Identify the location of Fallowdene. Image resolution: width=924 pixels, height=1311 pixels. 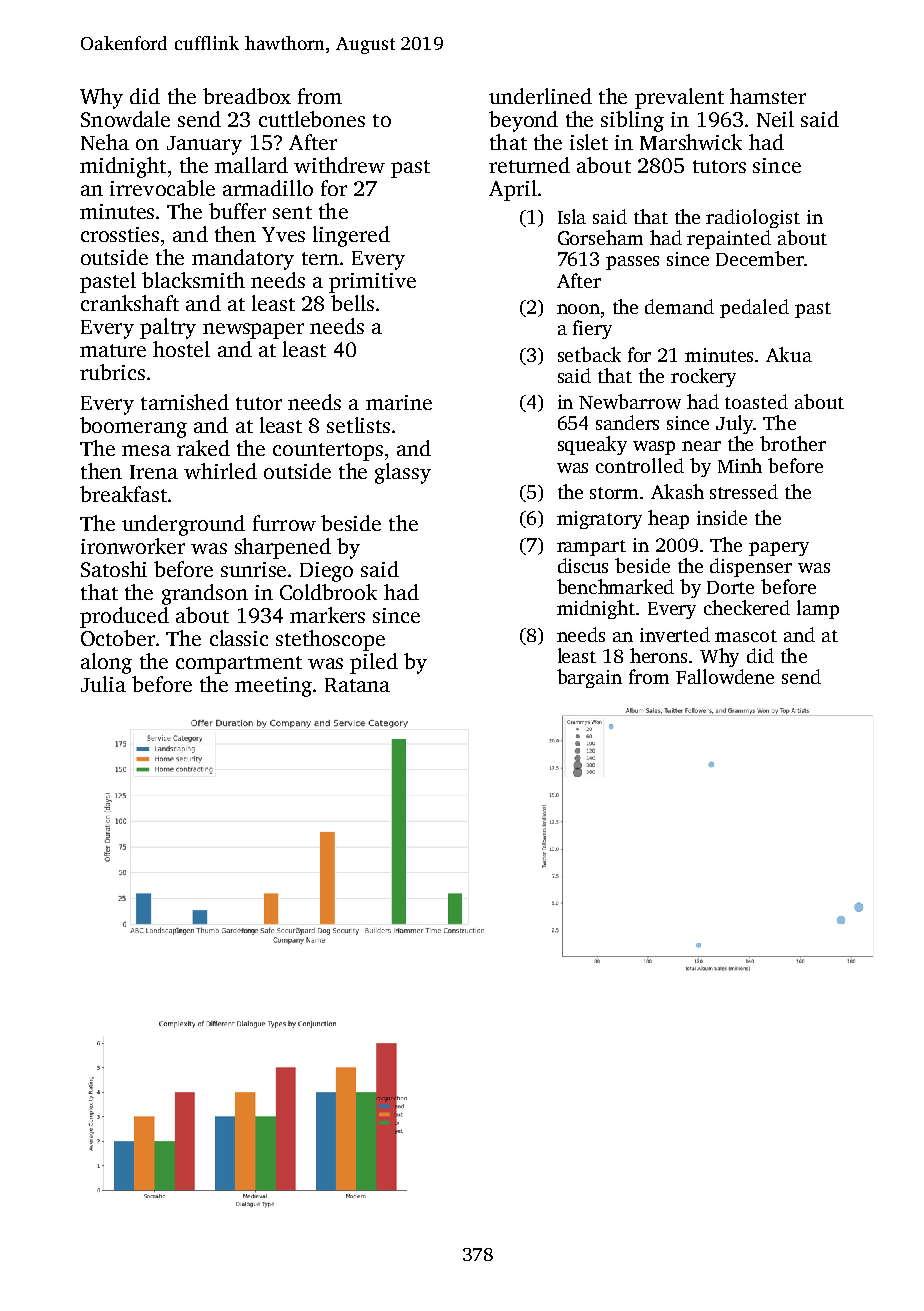
(725, 676).
